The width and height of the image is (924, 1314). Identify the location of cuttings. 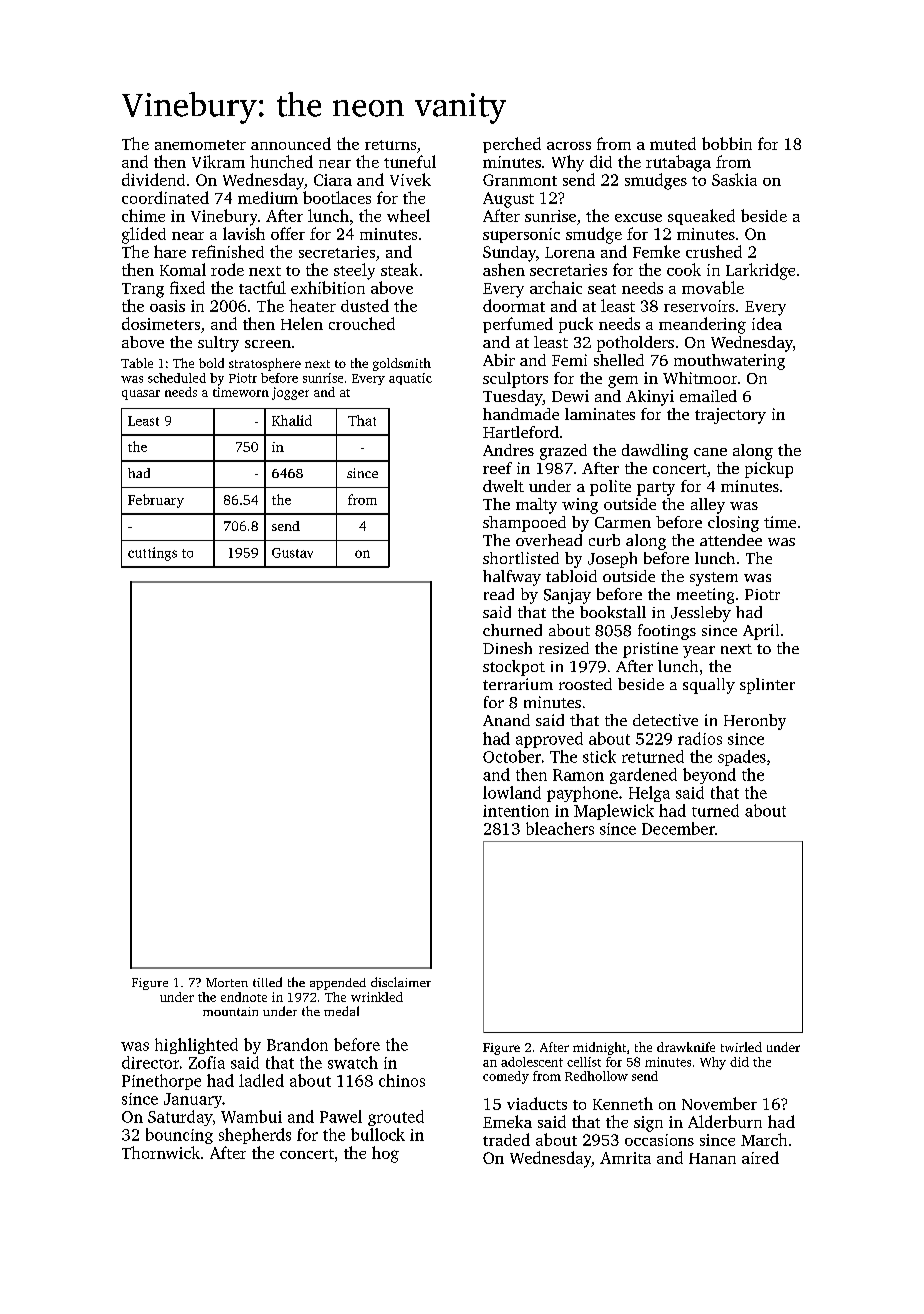
(152, 554).
